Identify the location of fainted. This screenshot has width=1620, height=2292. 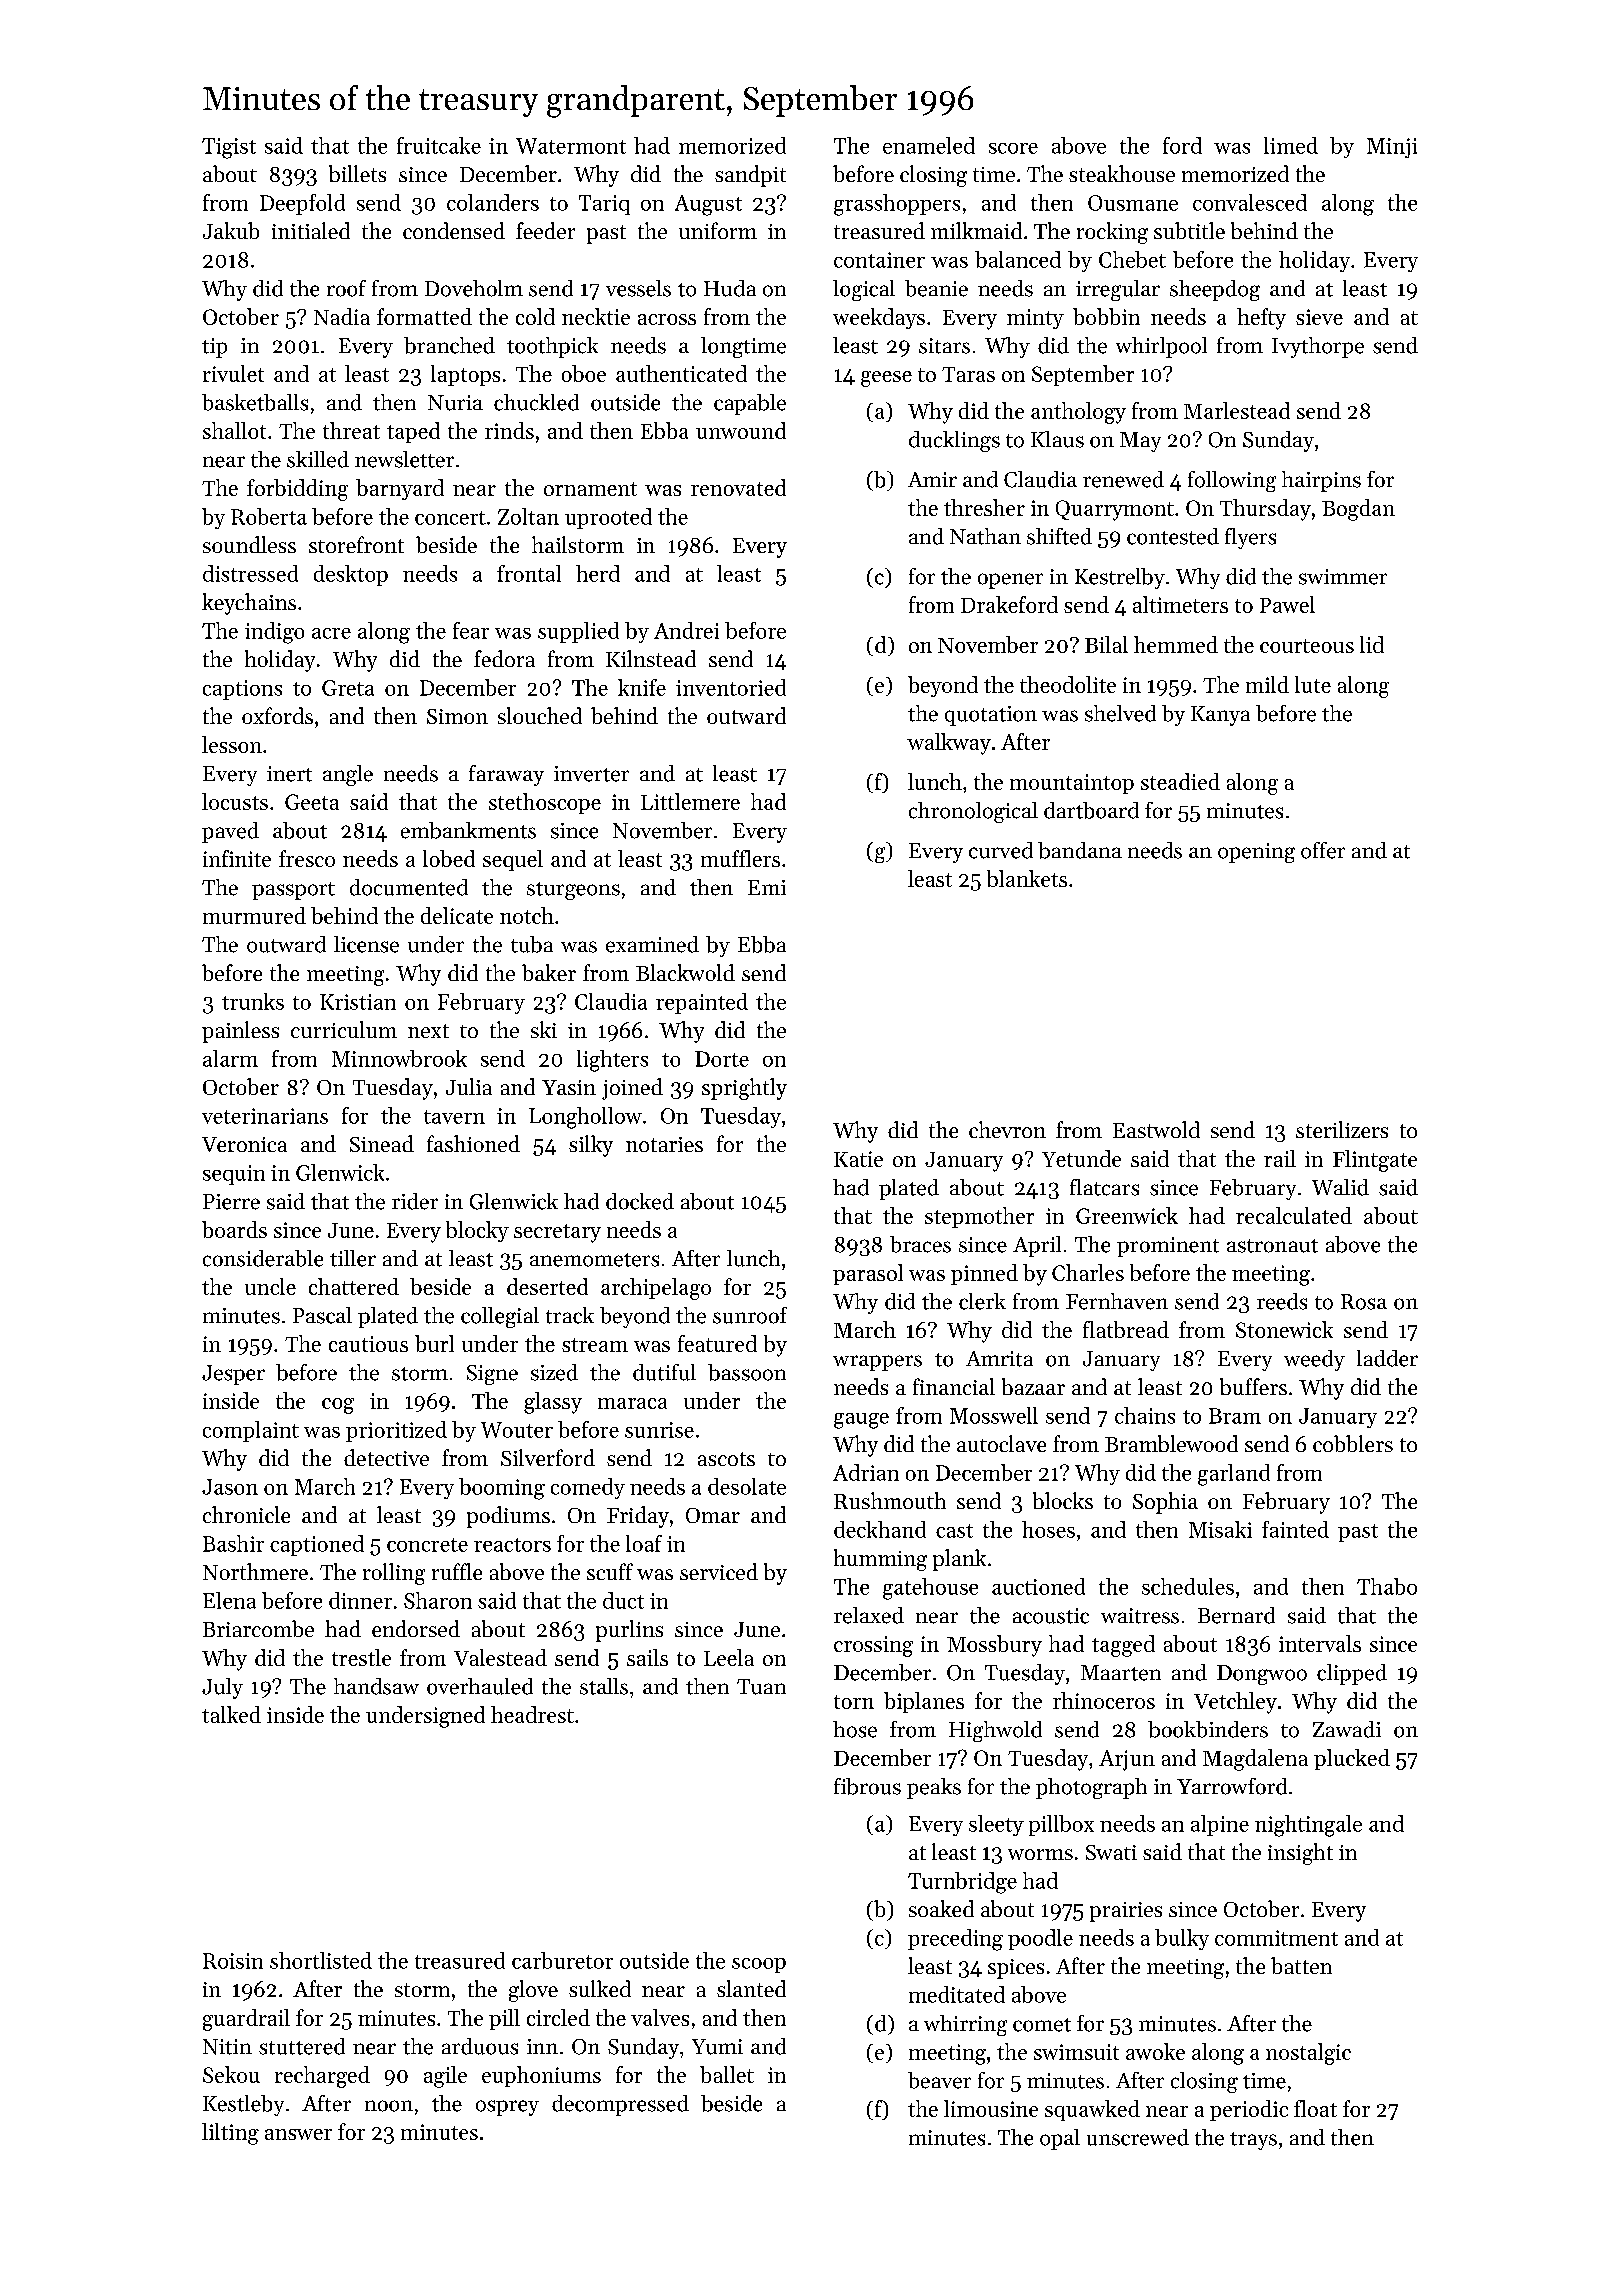
(1295, 1529).
